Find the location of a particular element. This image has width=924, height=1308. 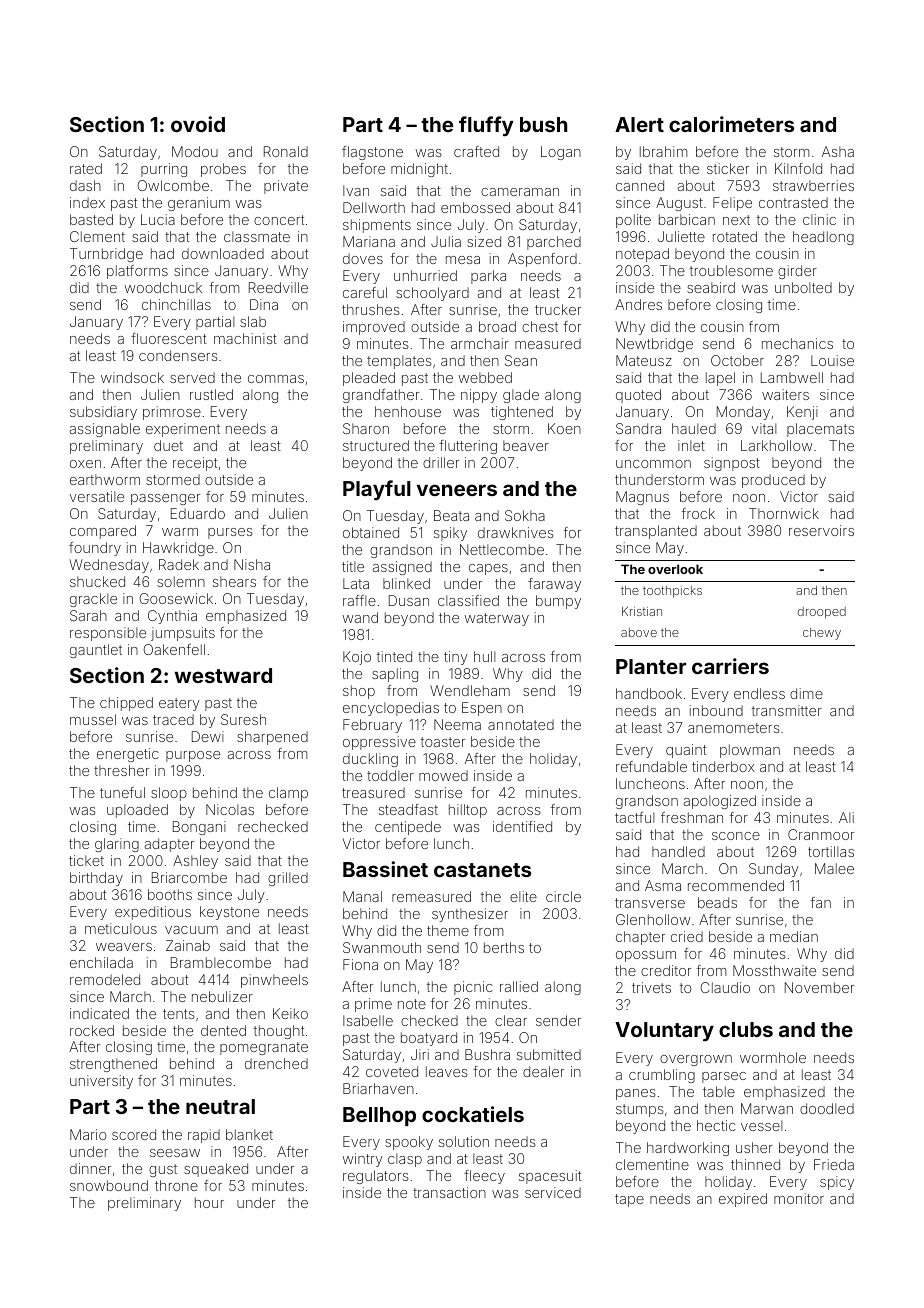

fluffy is located at coordinates (486, 126).
